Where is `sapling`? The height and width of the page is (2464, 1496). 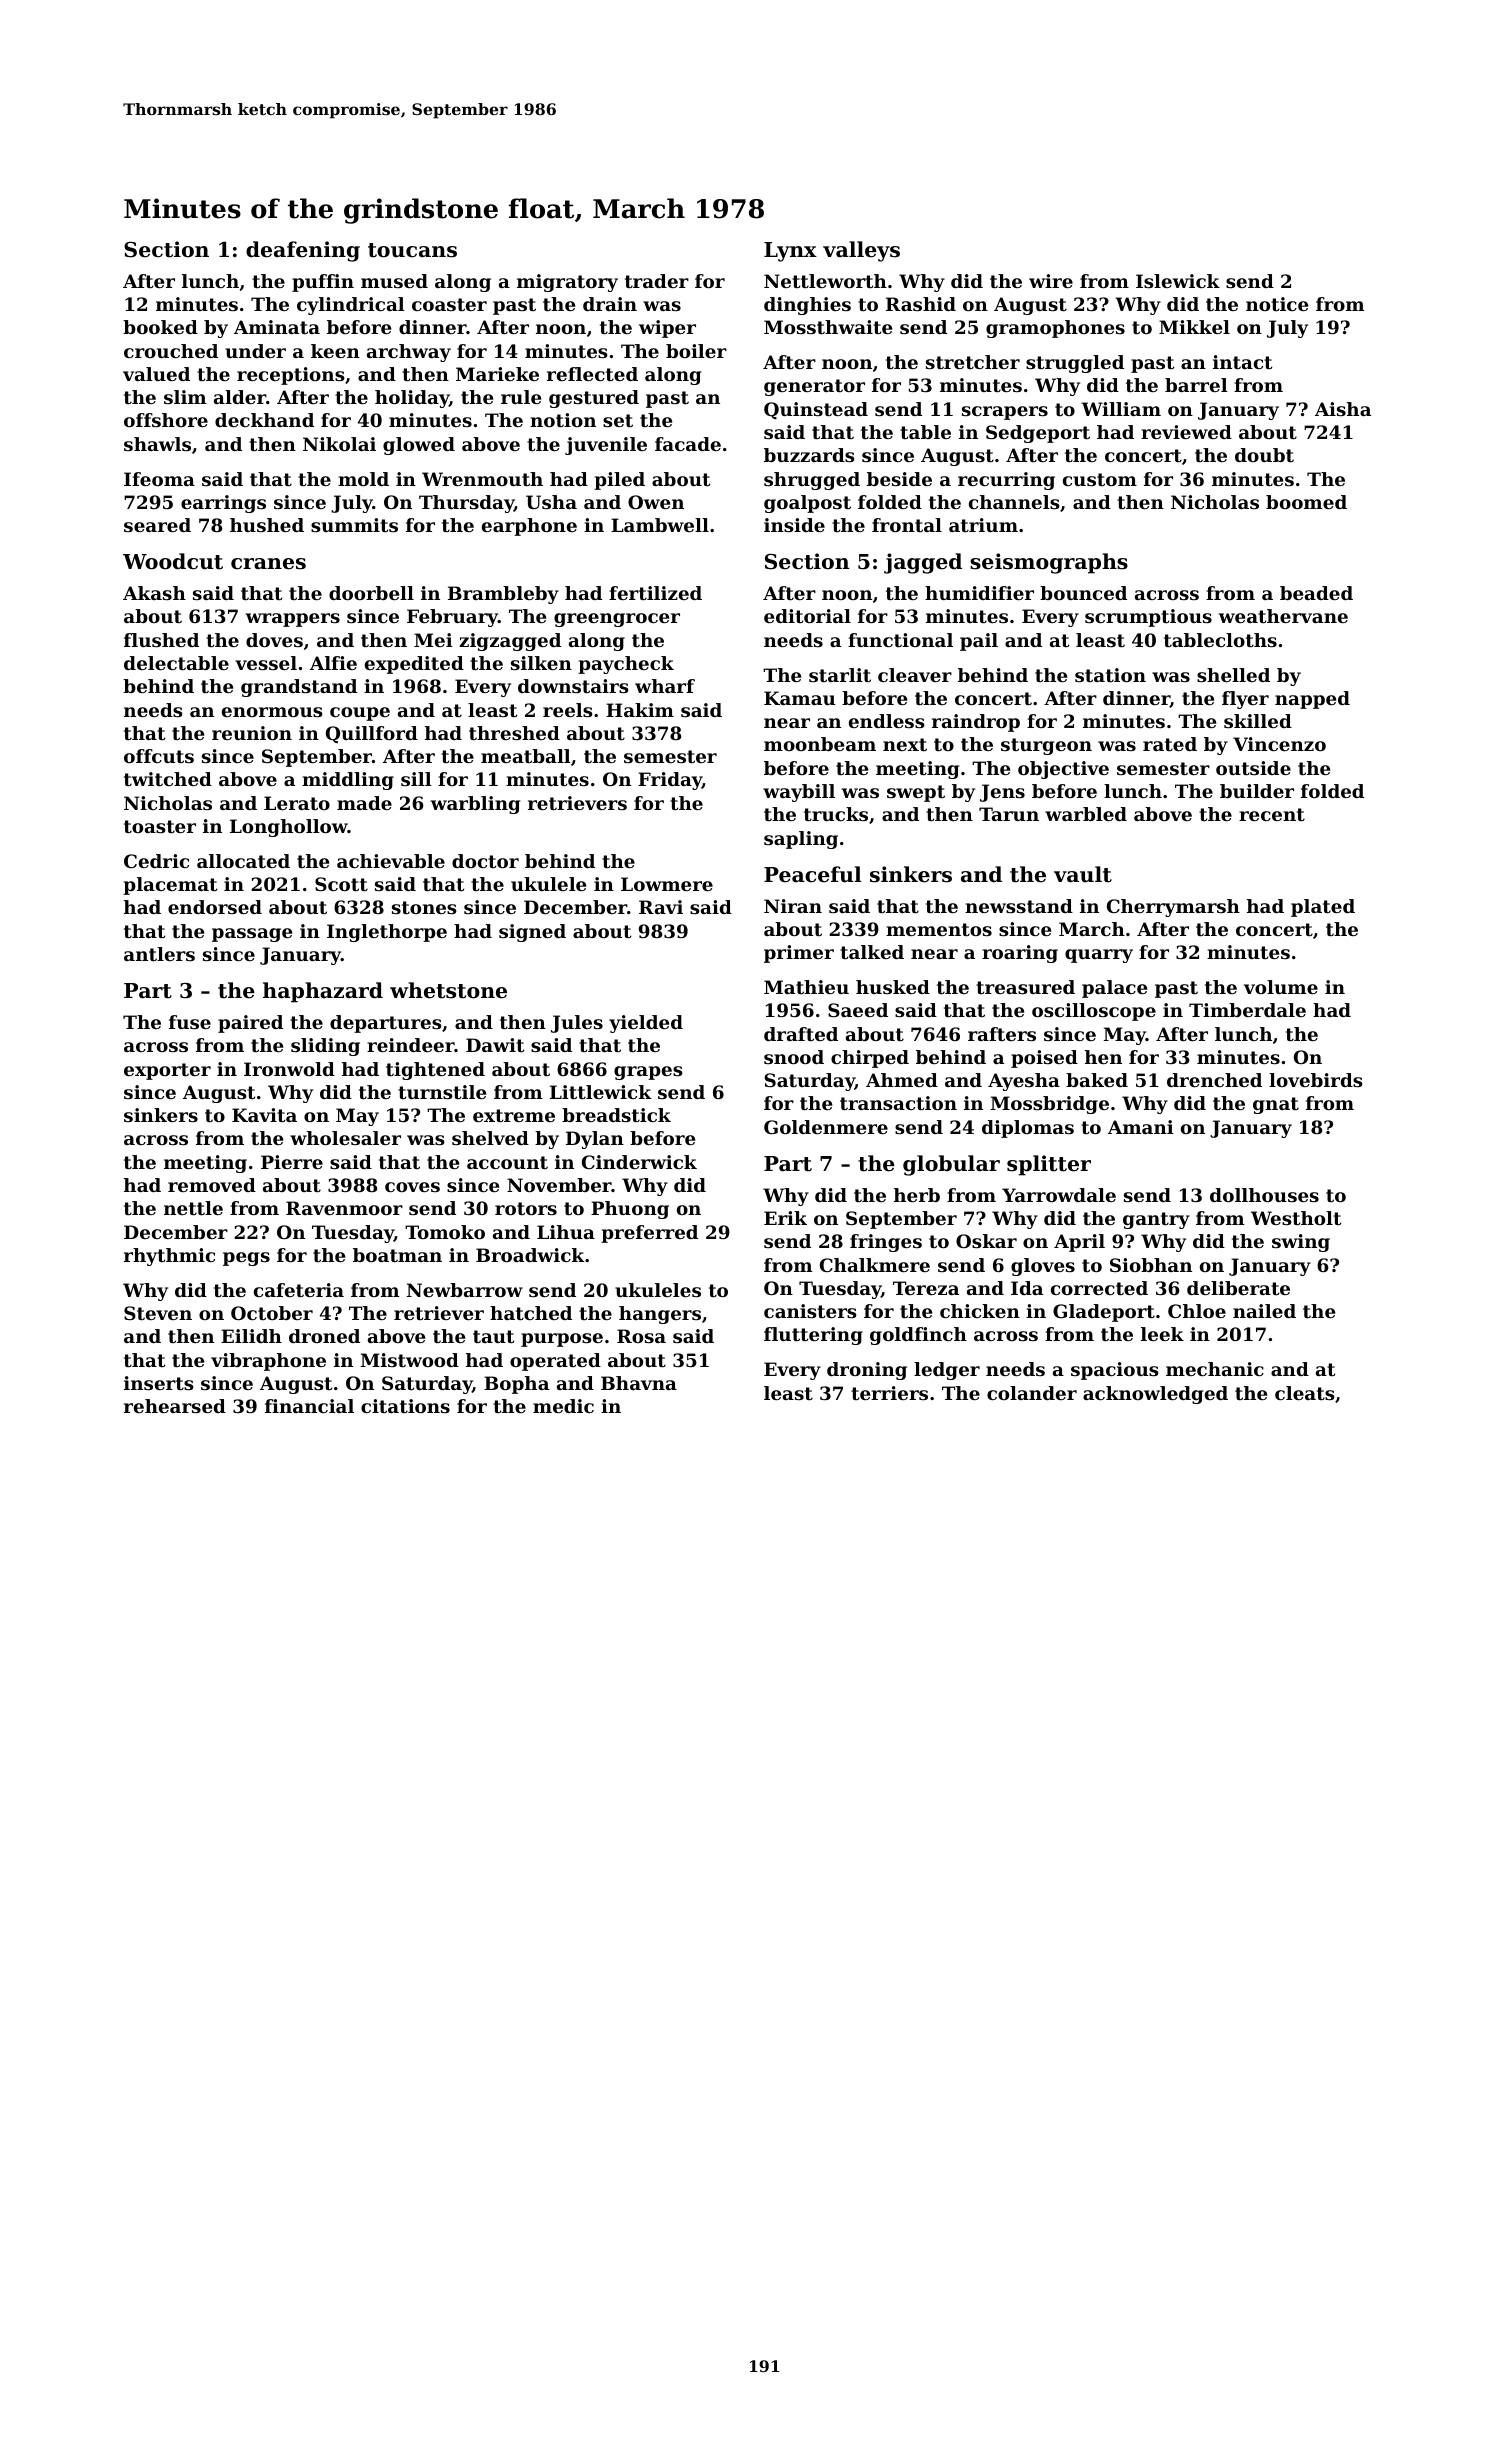
sapling is located at coordinates (801, 840).
